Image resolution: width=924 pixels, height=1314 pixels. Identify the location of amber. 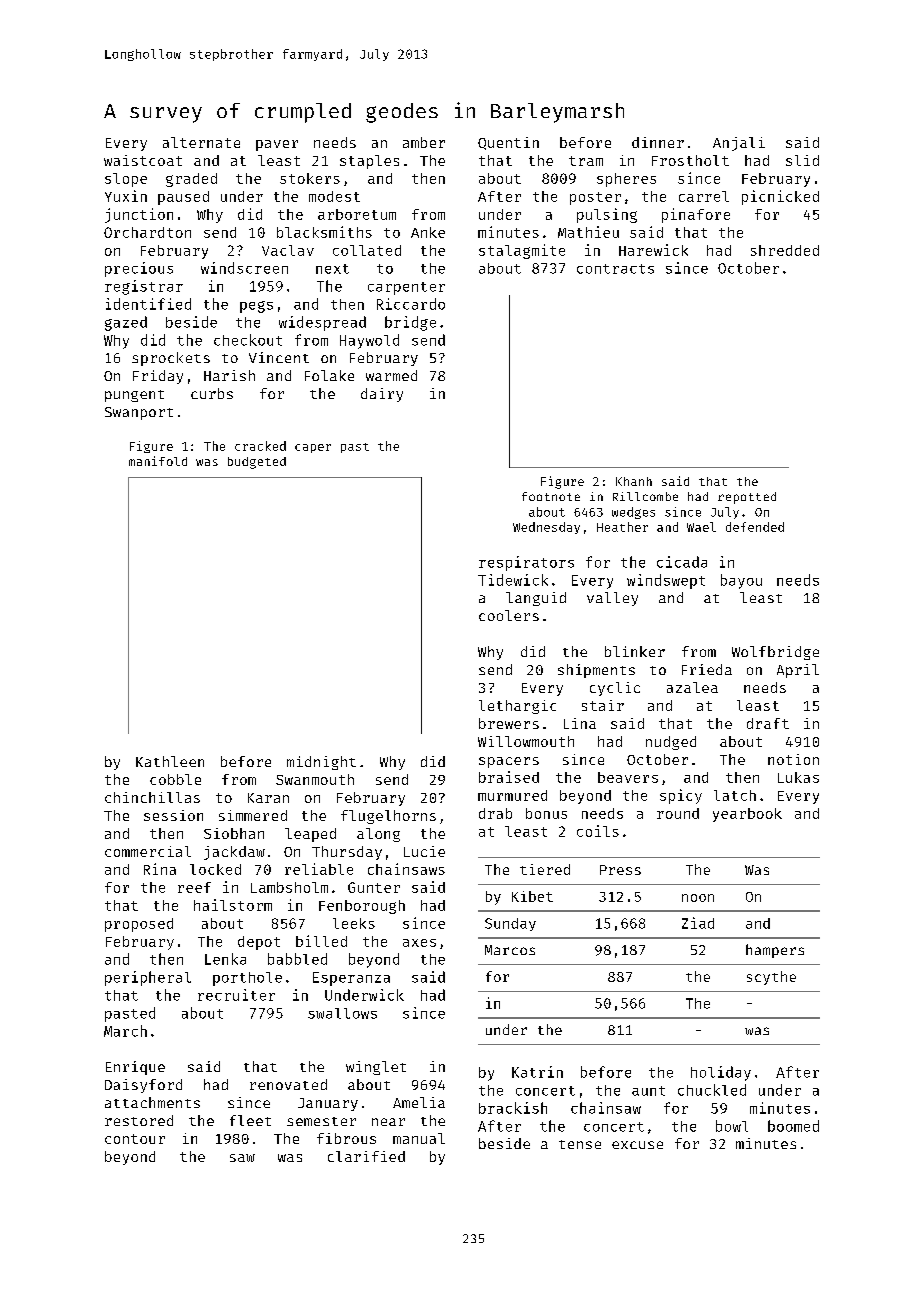
(424, 142).
